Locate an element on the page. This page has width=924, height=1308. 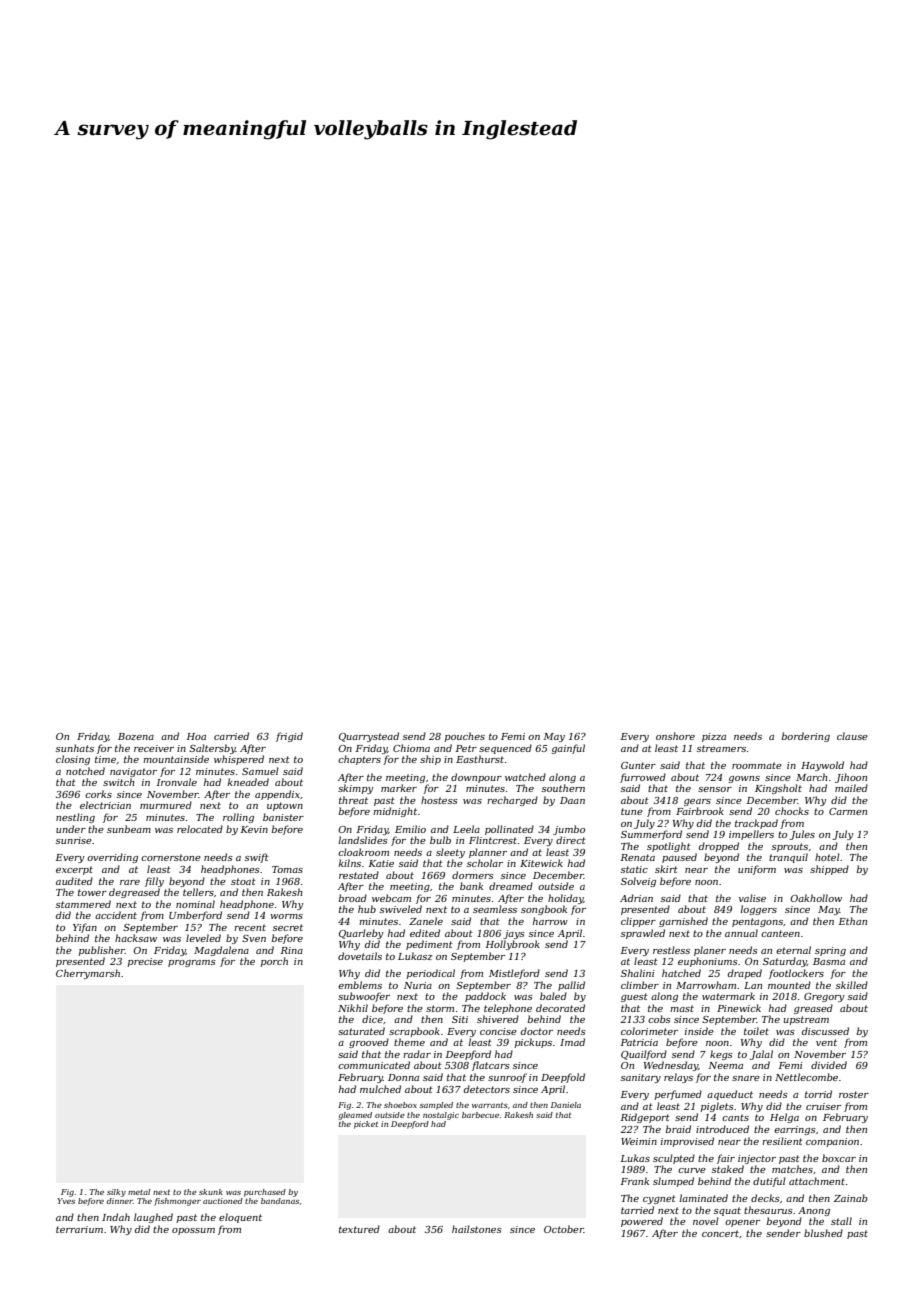
mulched is located at coordinates (380, 1089).
